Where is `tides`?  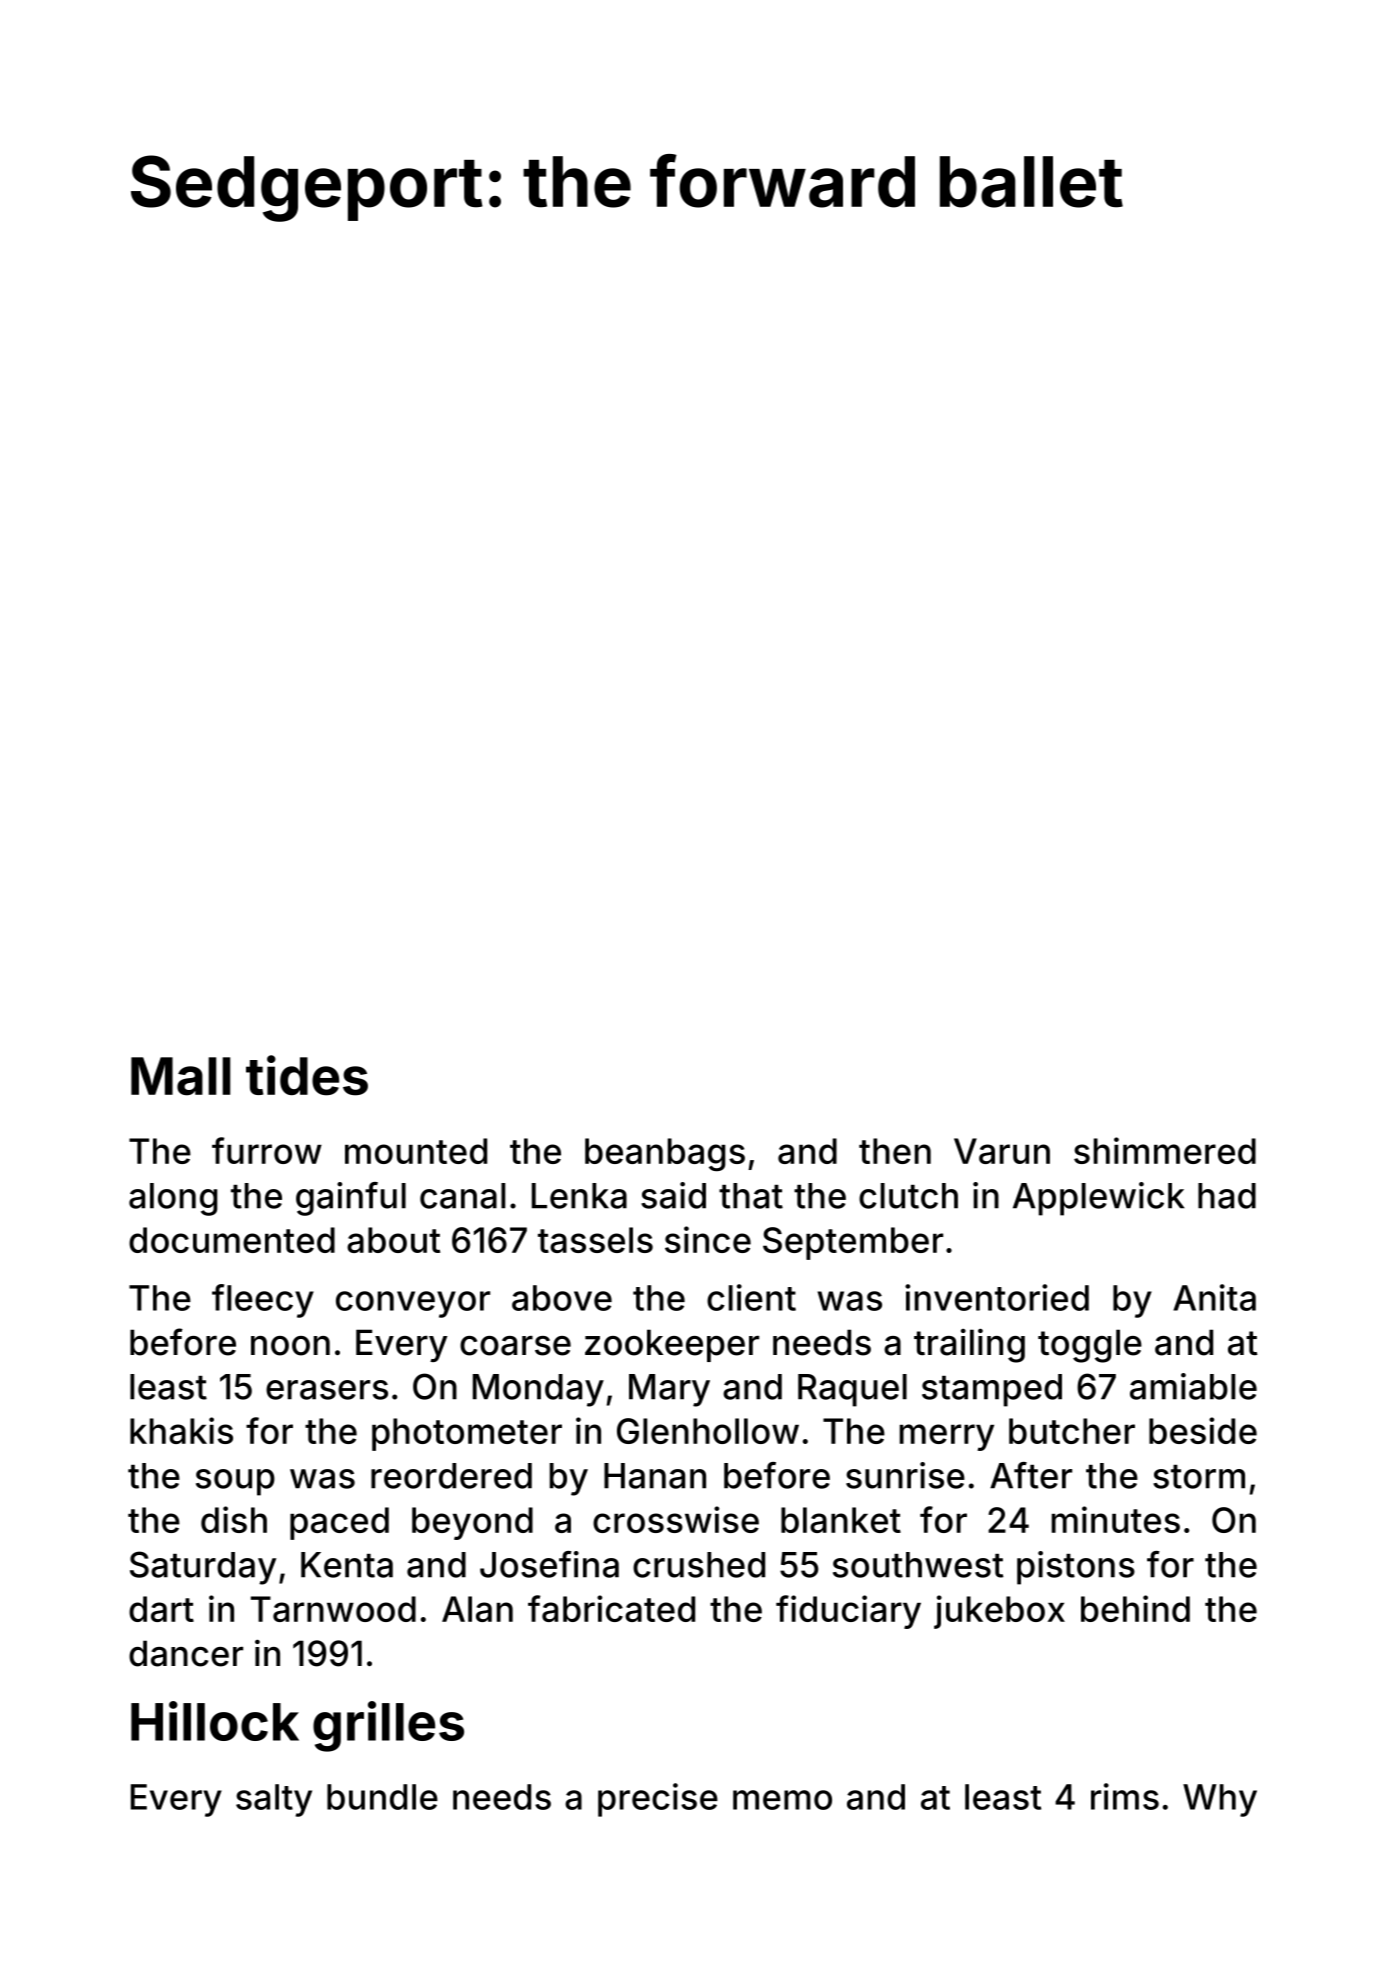 tides is located at coordinates (307, 1075).
